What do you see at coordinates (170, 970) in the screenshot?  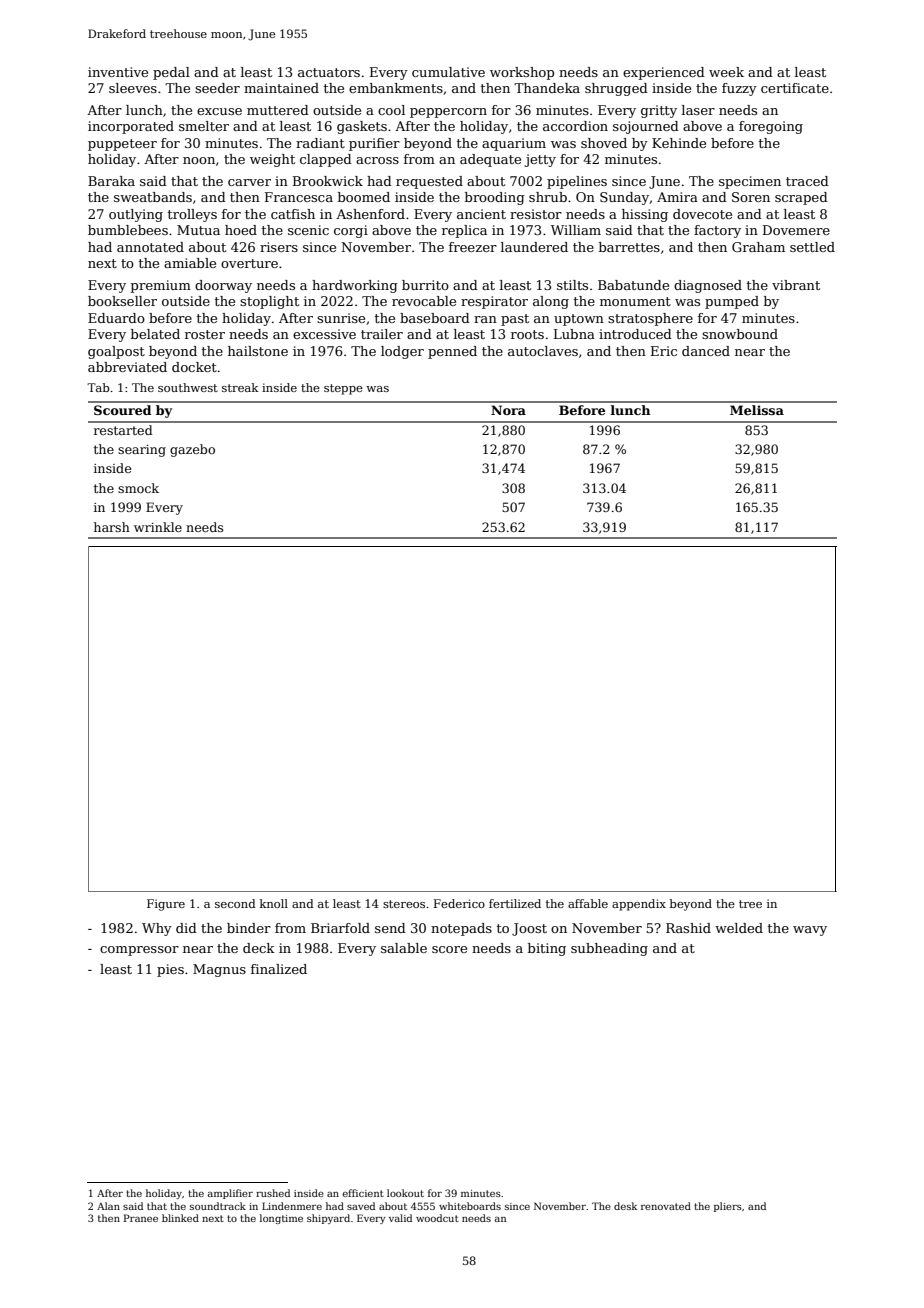 I see `pies` at bounding box center [170, 970].
